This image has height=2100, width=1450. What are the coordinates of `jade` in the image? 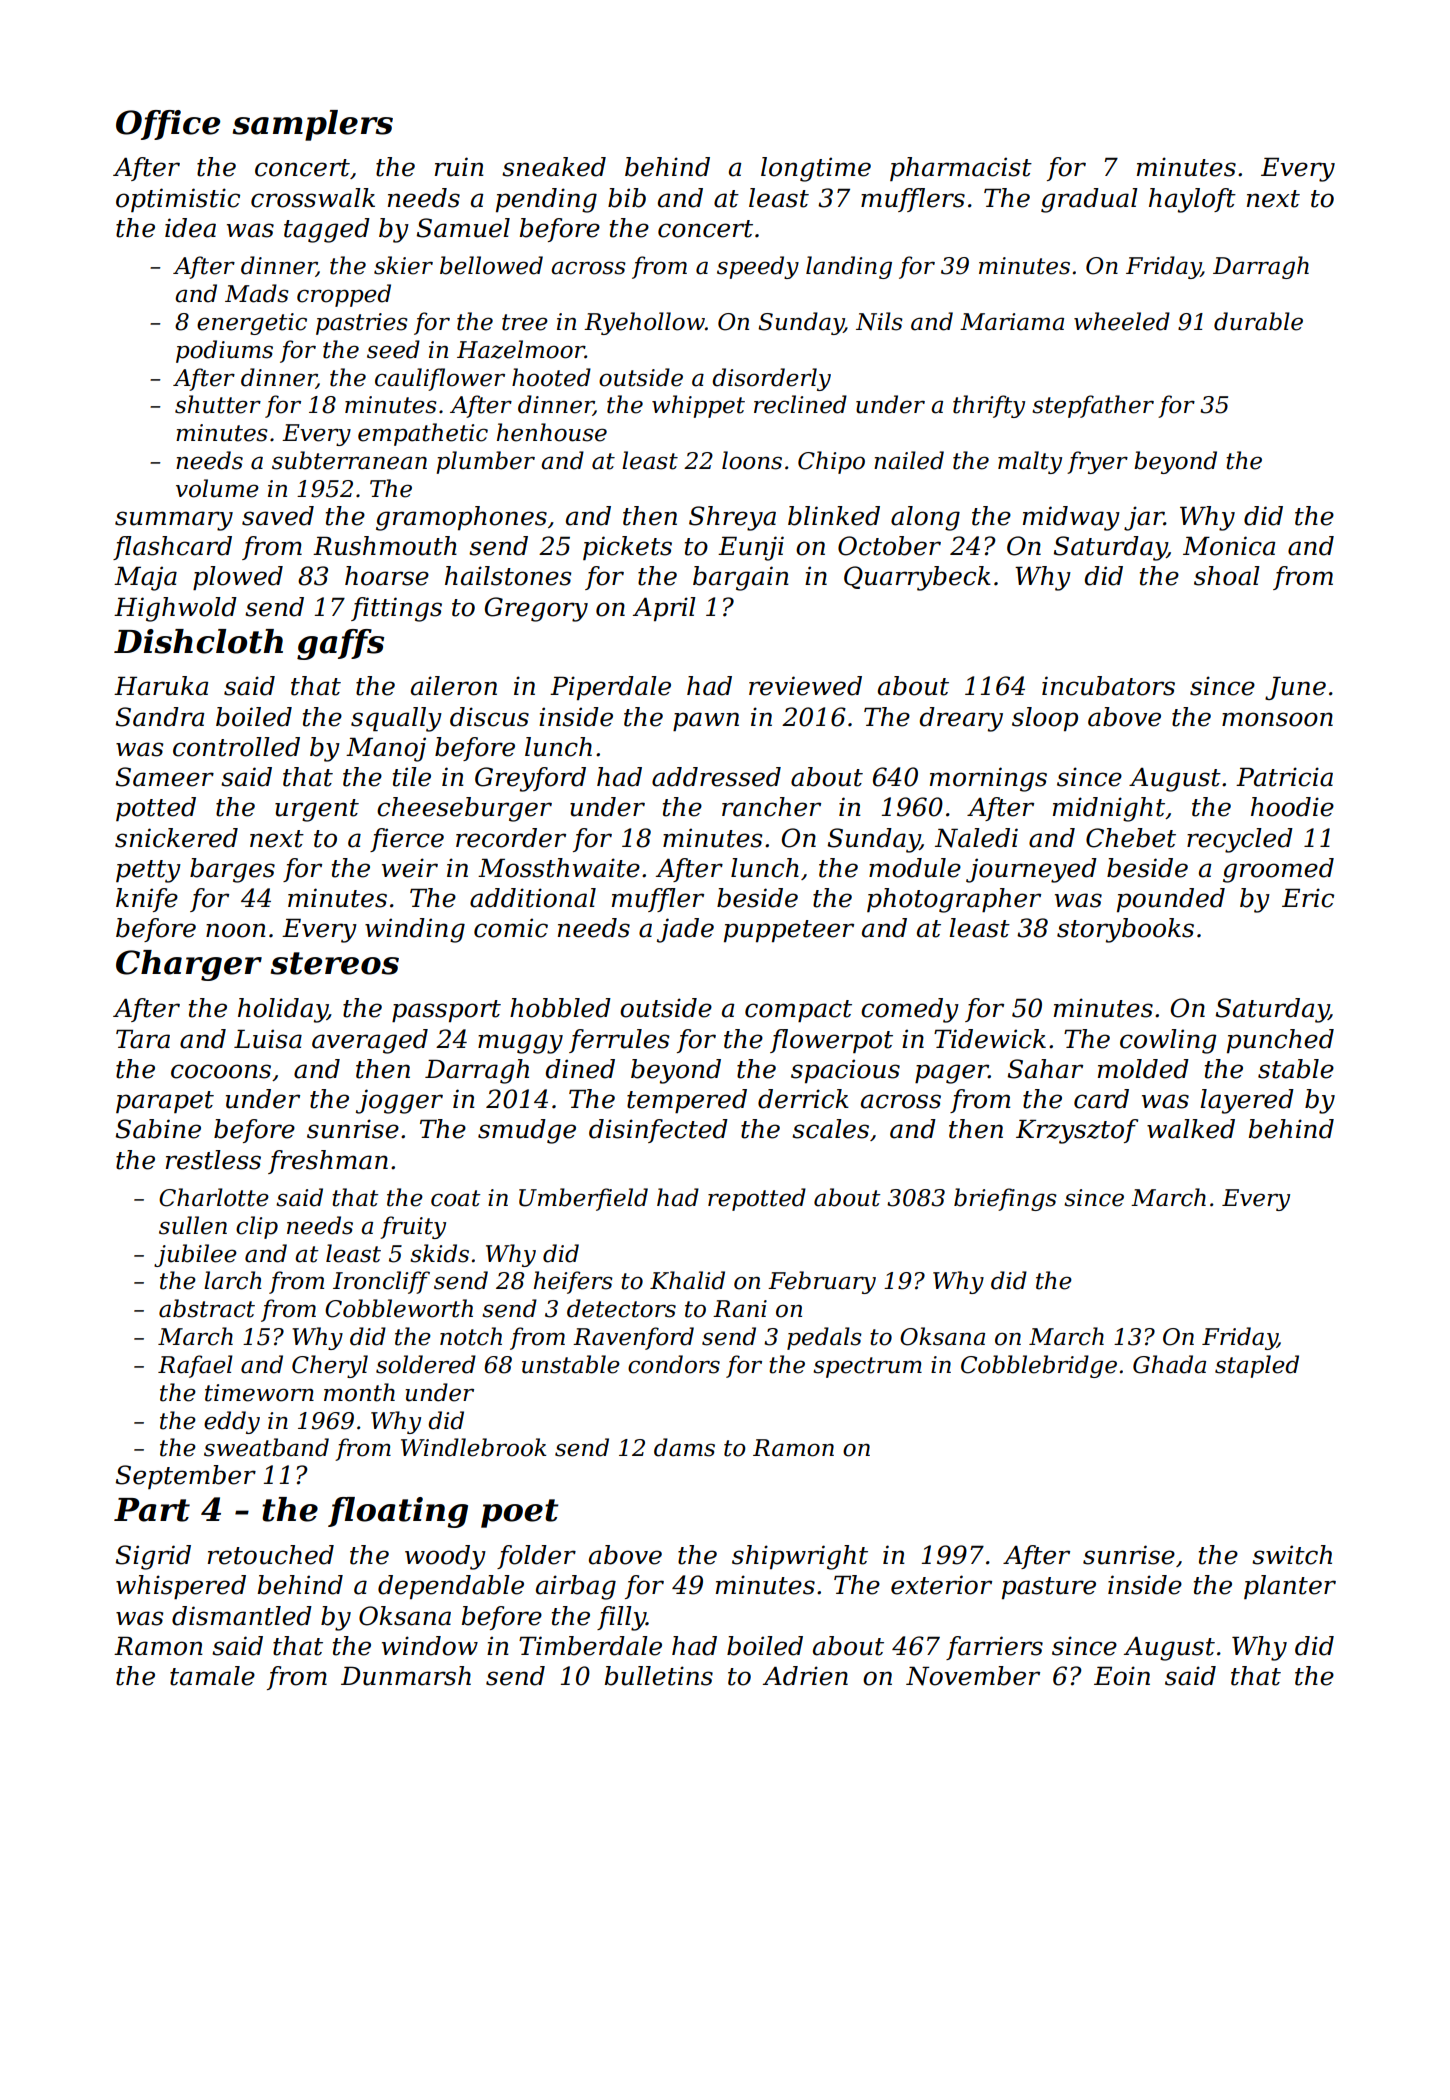 It's located at (685, 930).
